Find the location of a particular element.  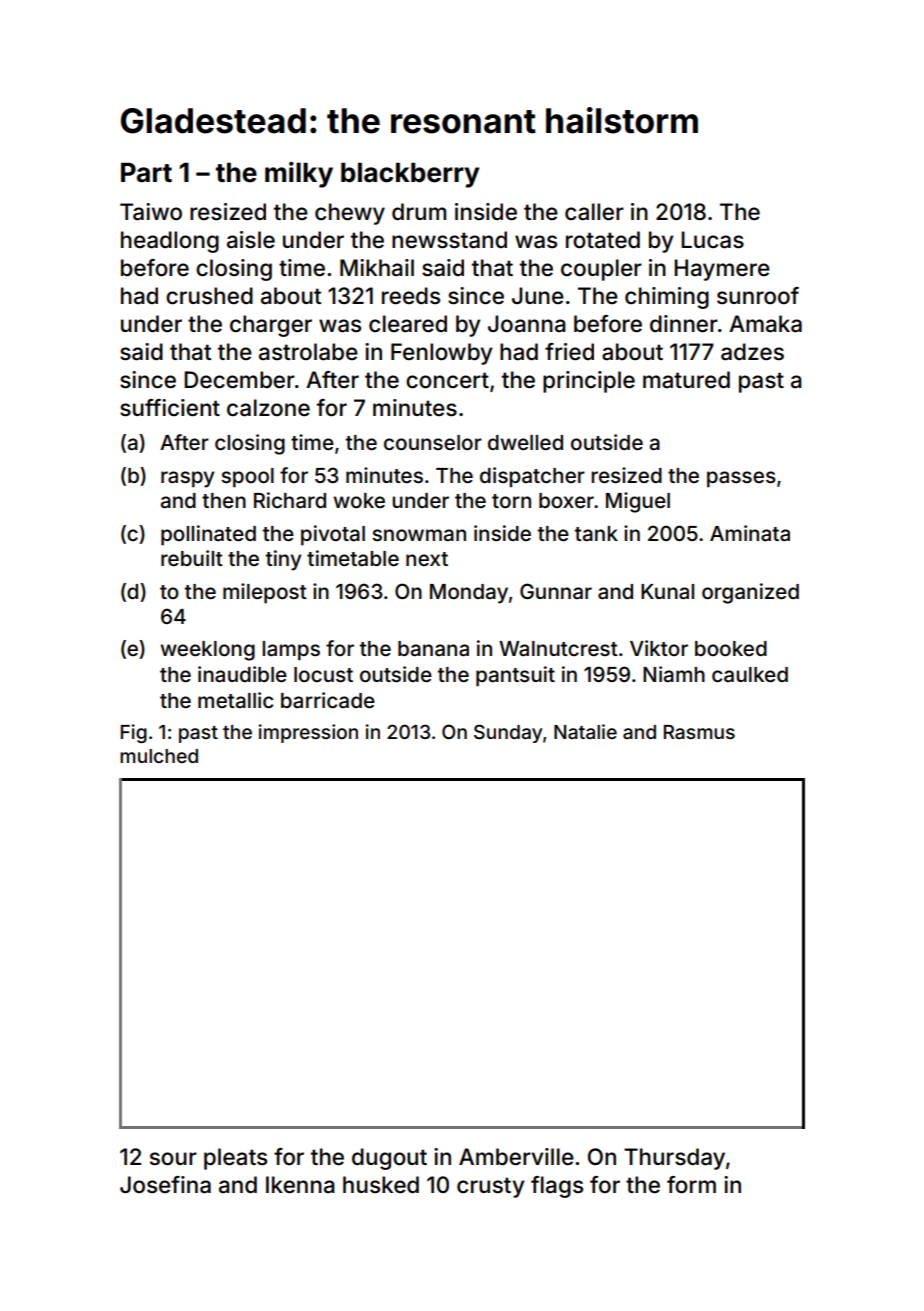

milepost is located at coordinates (265, 593).
